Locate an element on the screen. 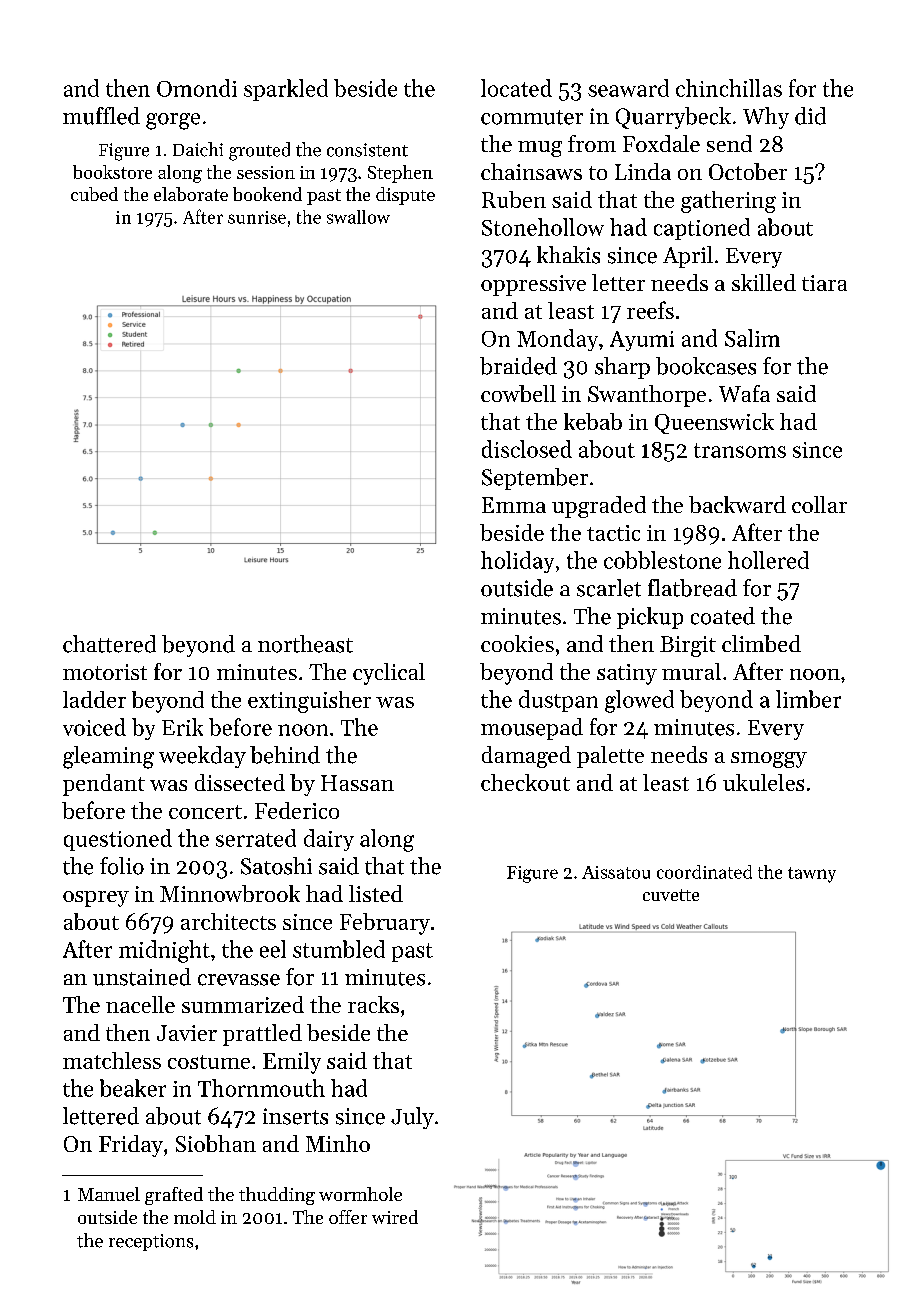  matchless is located at coordinates (112, 1060).
